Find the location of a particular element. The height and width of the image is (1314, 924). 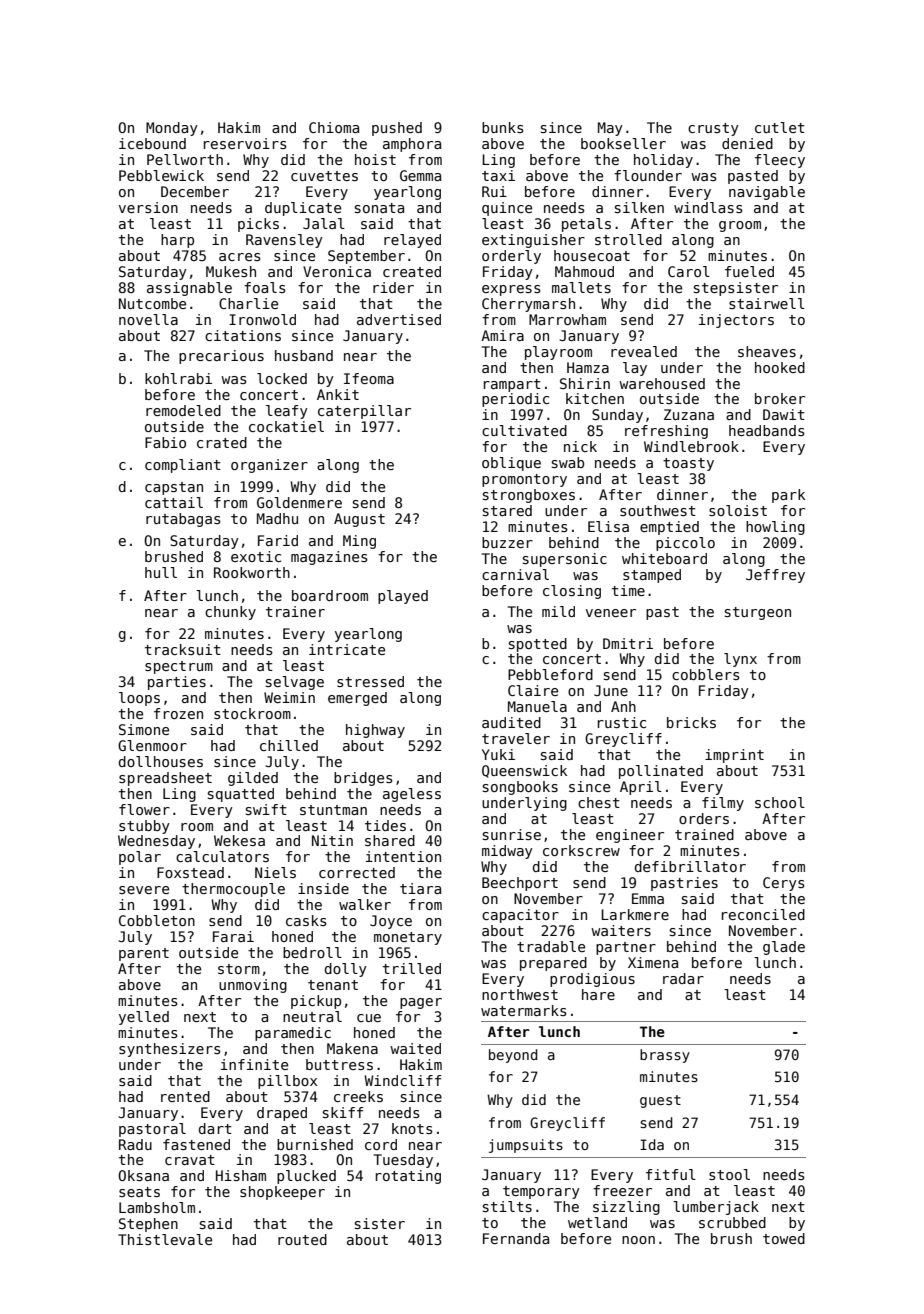

Chioma is located at coordinates (334, 127).
